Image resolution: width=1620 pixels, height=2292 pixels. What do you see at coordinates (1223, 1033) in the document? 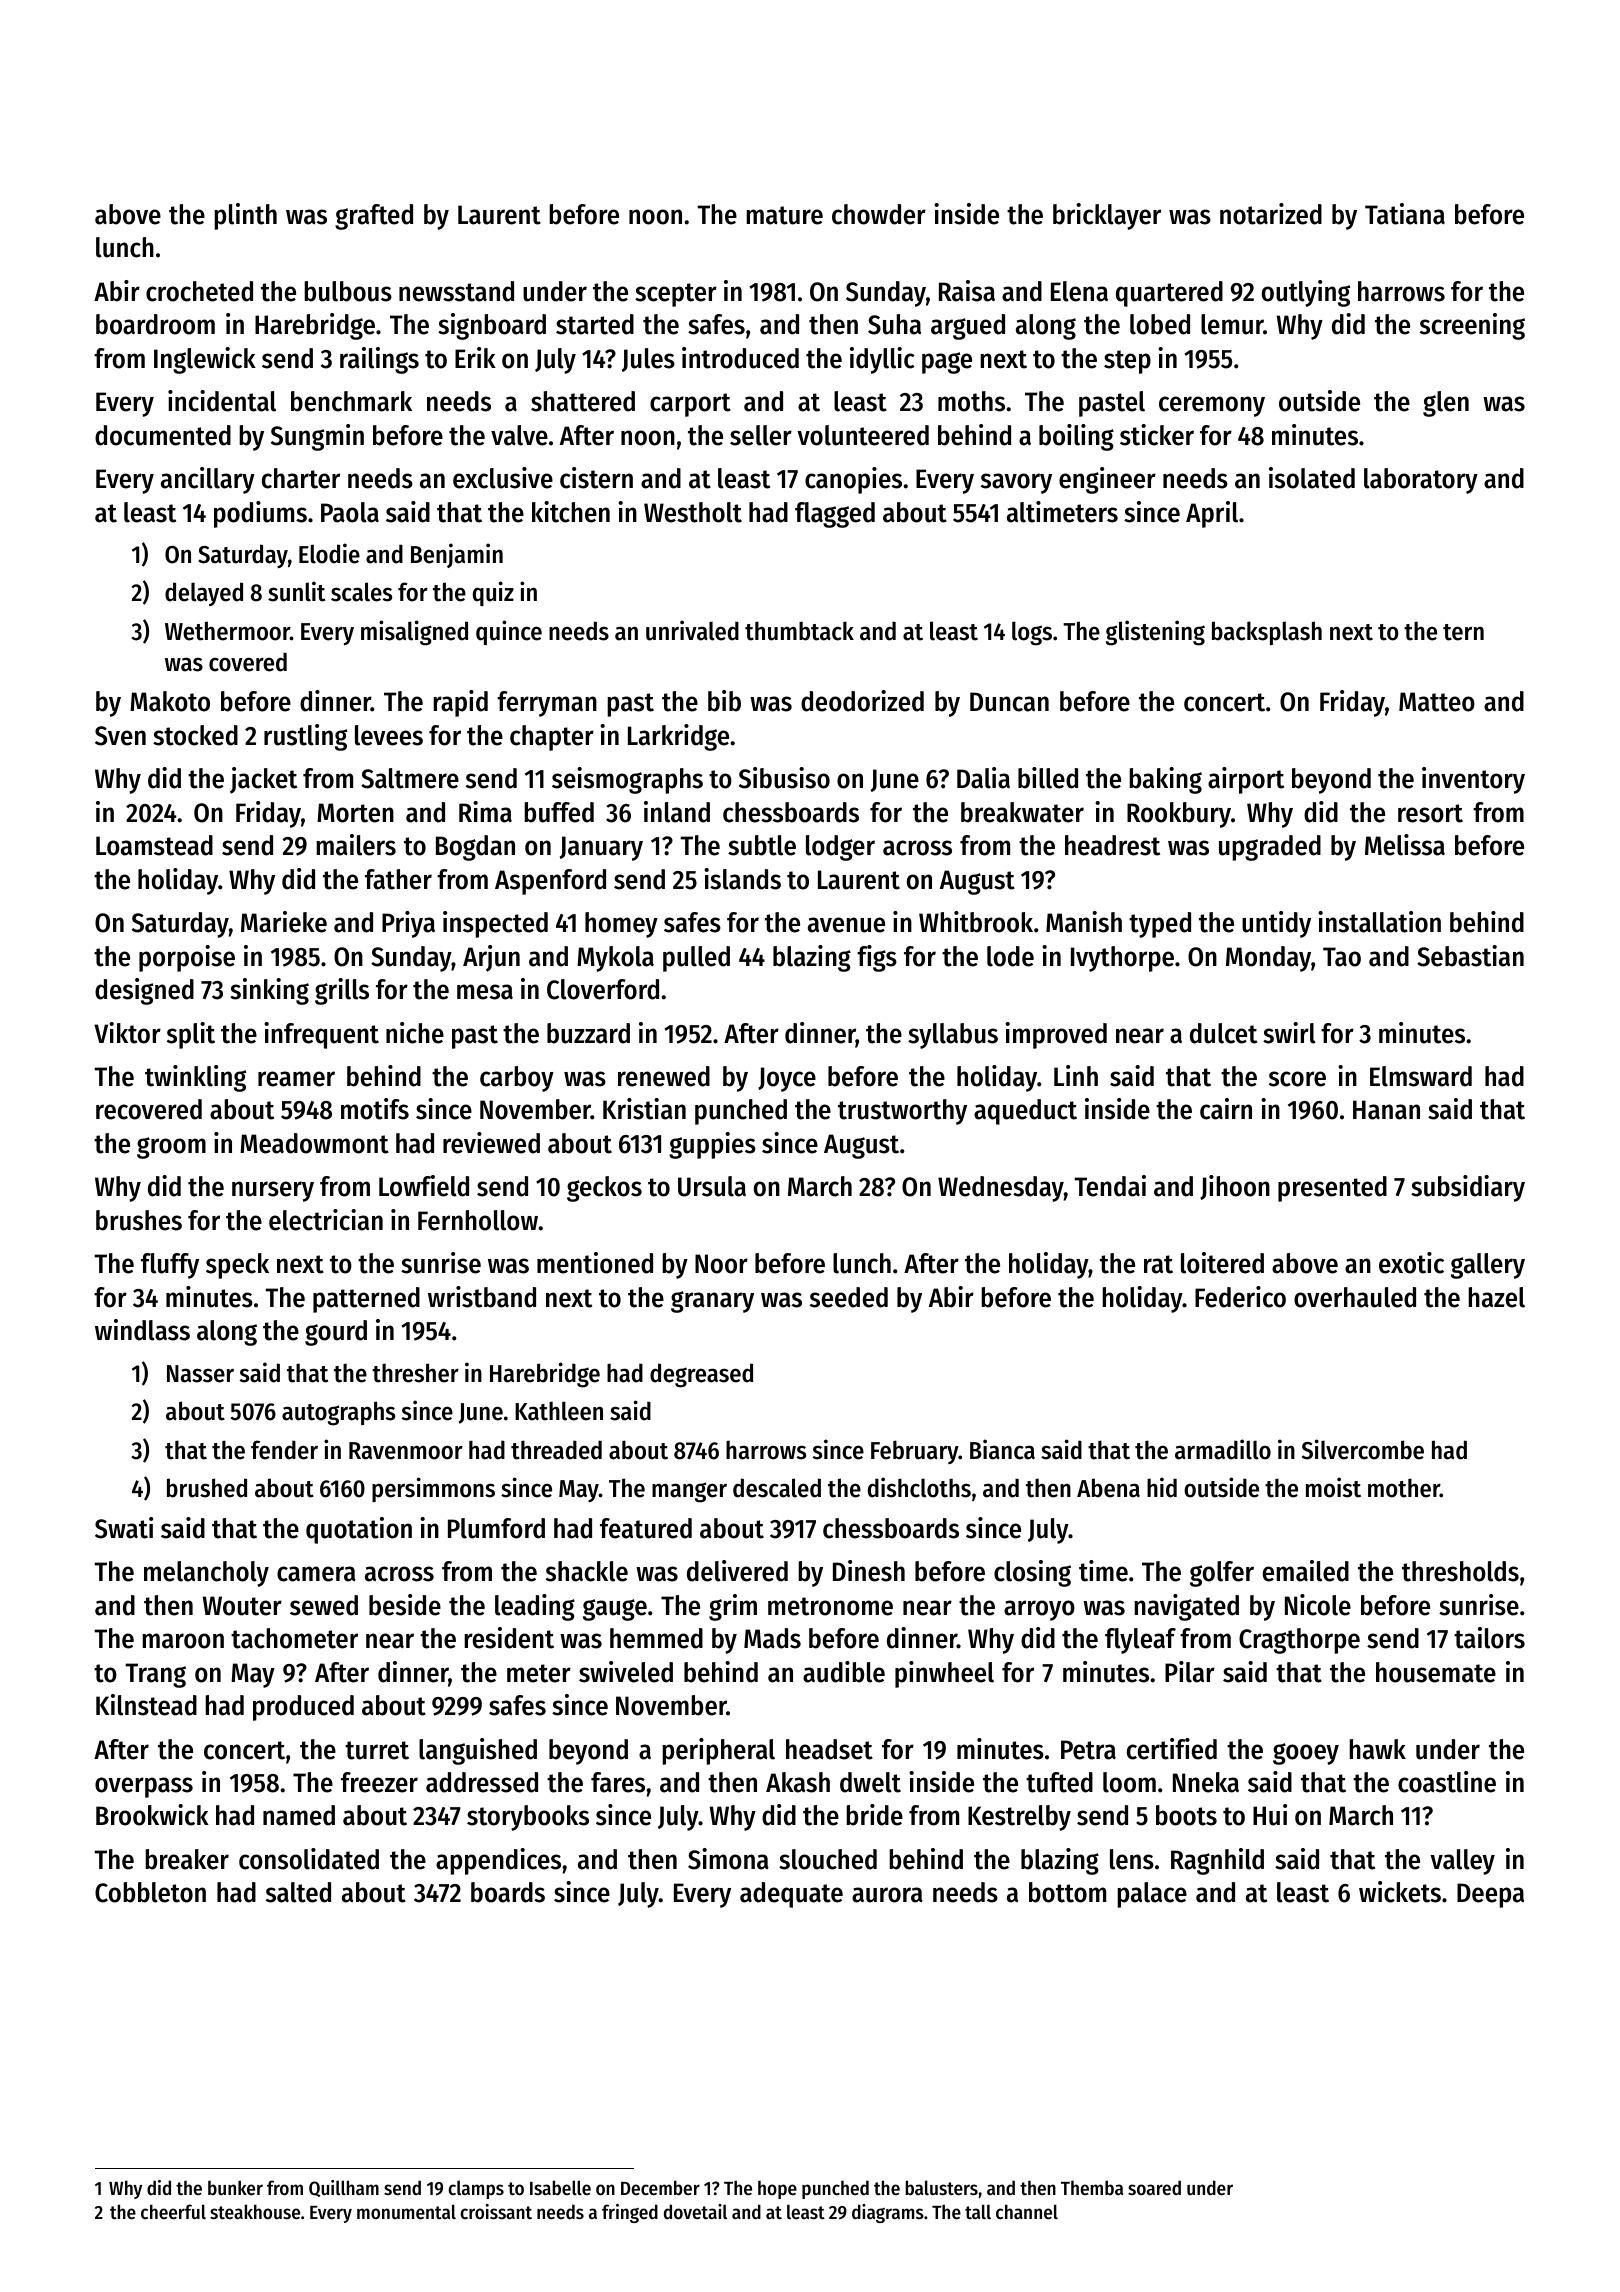
I see `dulcet` at bounding box center [1223, 1033].
